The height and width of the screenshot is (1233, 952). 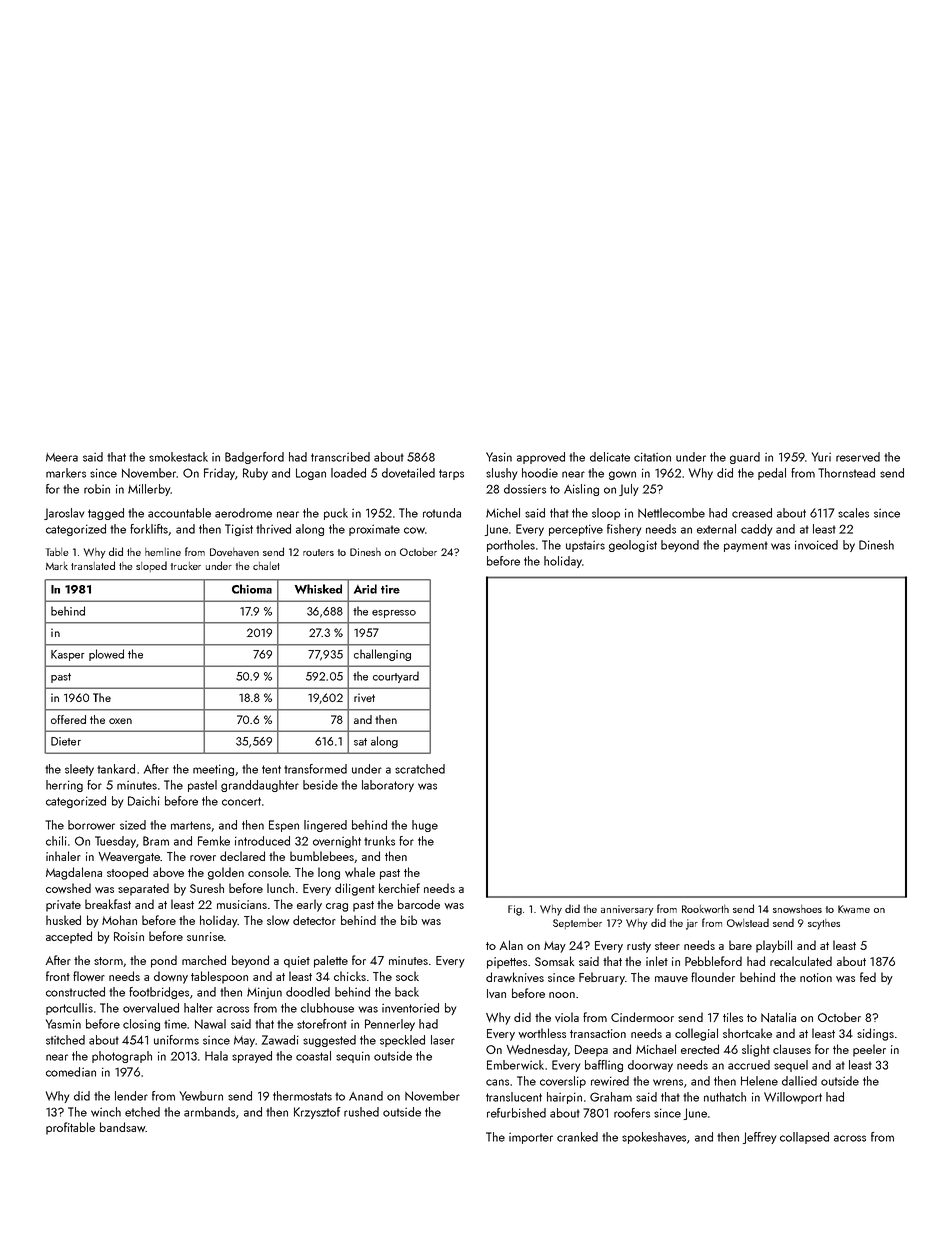 What do you see at coordinates (63, 1024) in the screenshot?
I see `Yasmin` at bounding box center [63, 1024].
